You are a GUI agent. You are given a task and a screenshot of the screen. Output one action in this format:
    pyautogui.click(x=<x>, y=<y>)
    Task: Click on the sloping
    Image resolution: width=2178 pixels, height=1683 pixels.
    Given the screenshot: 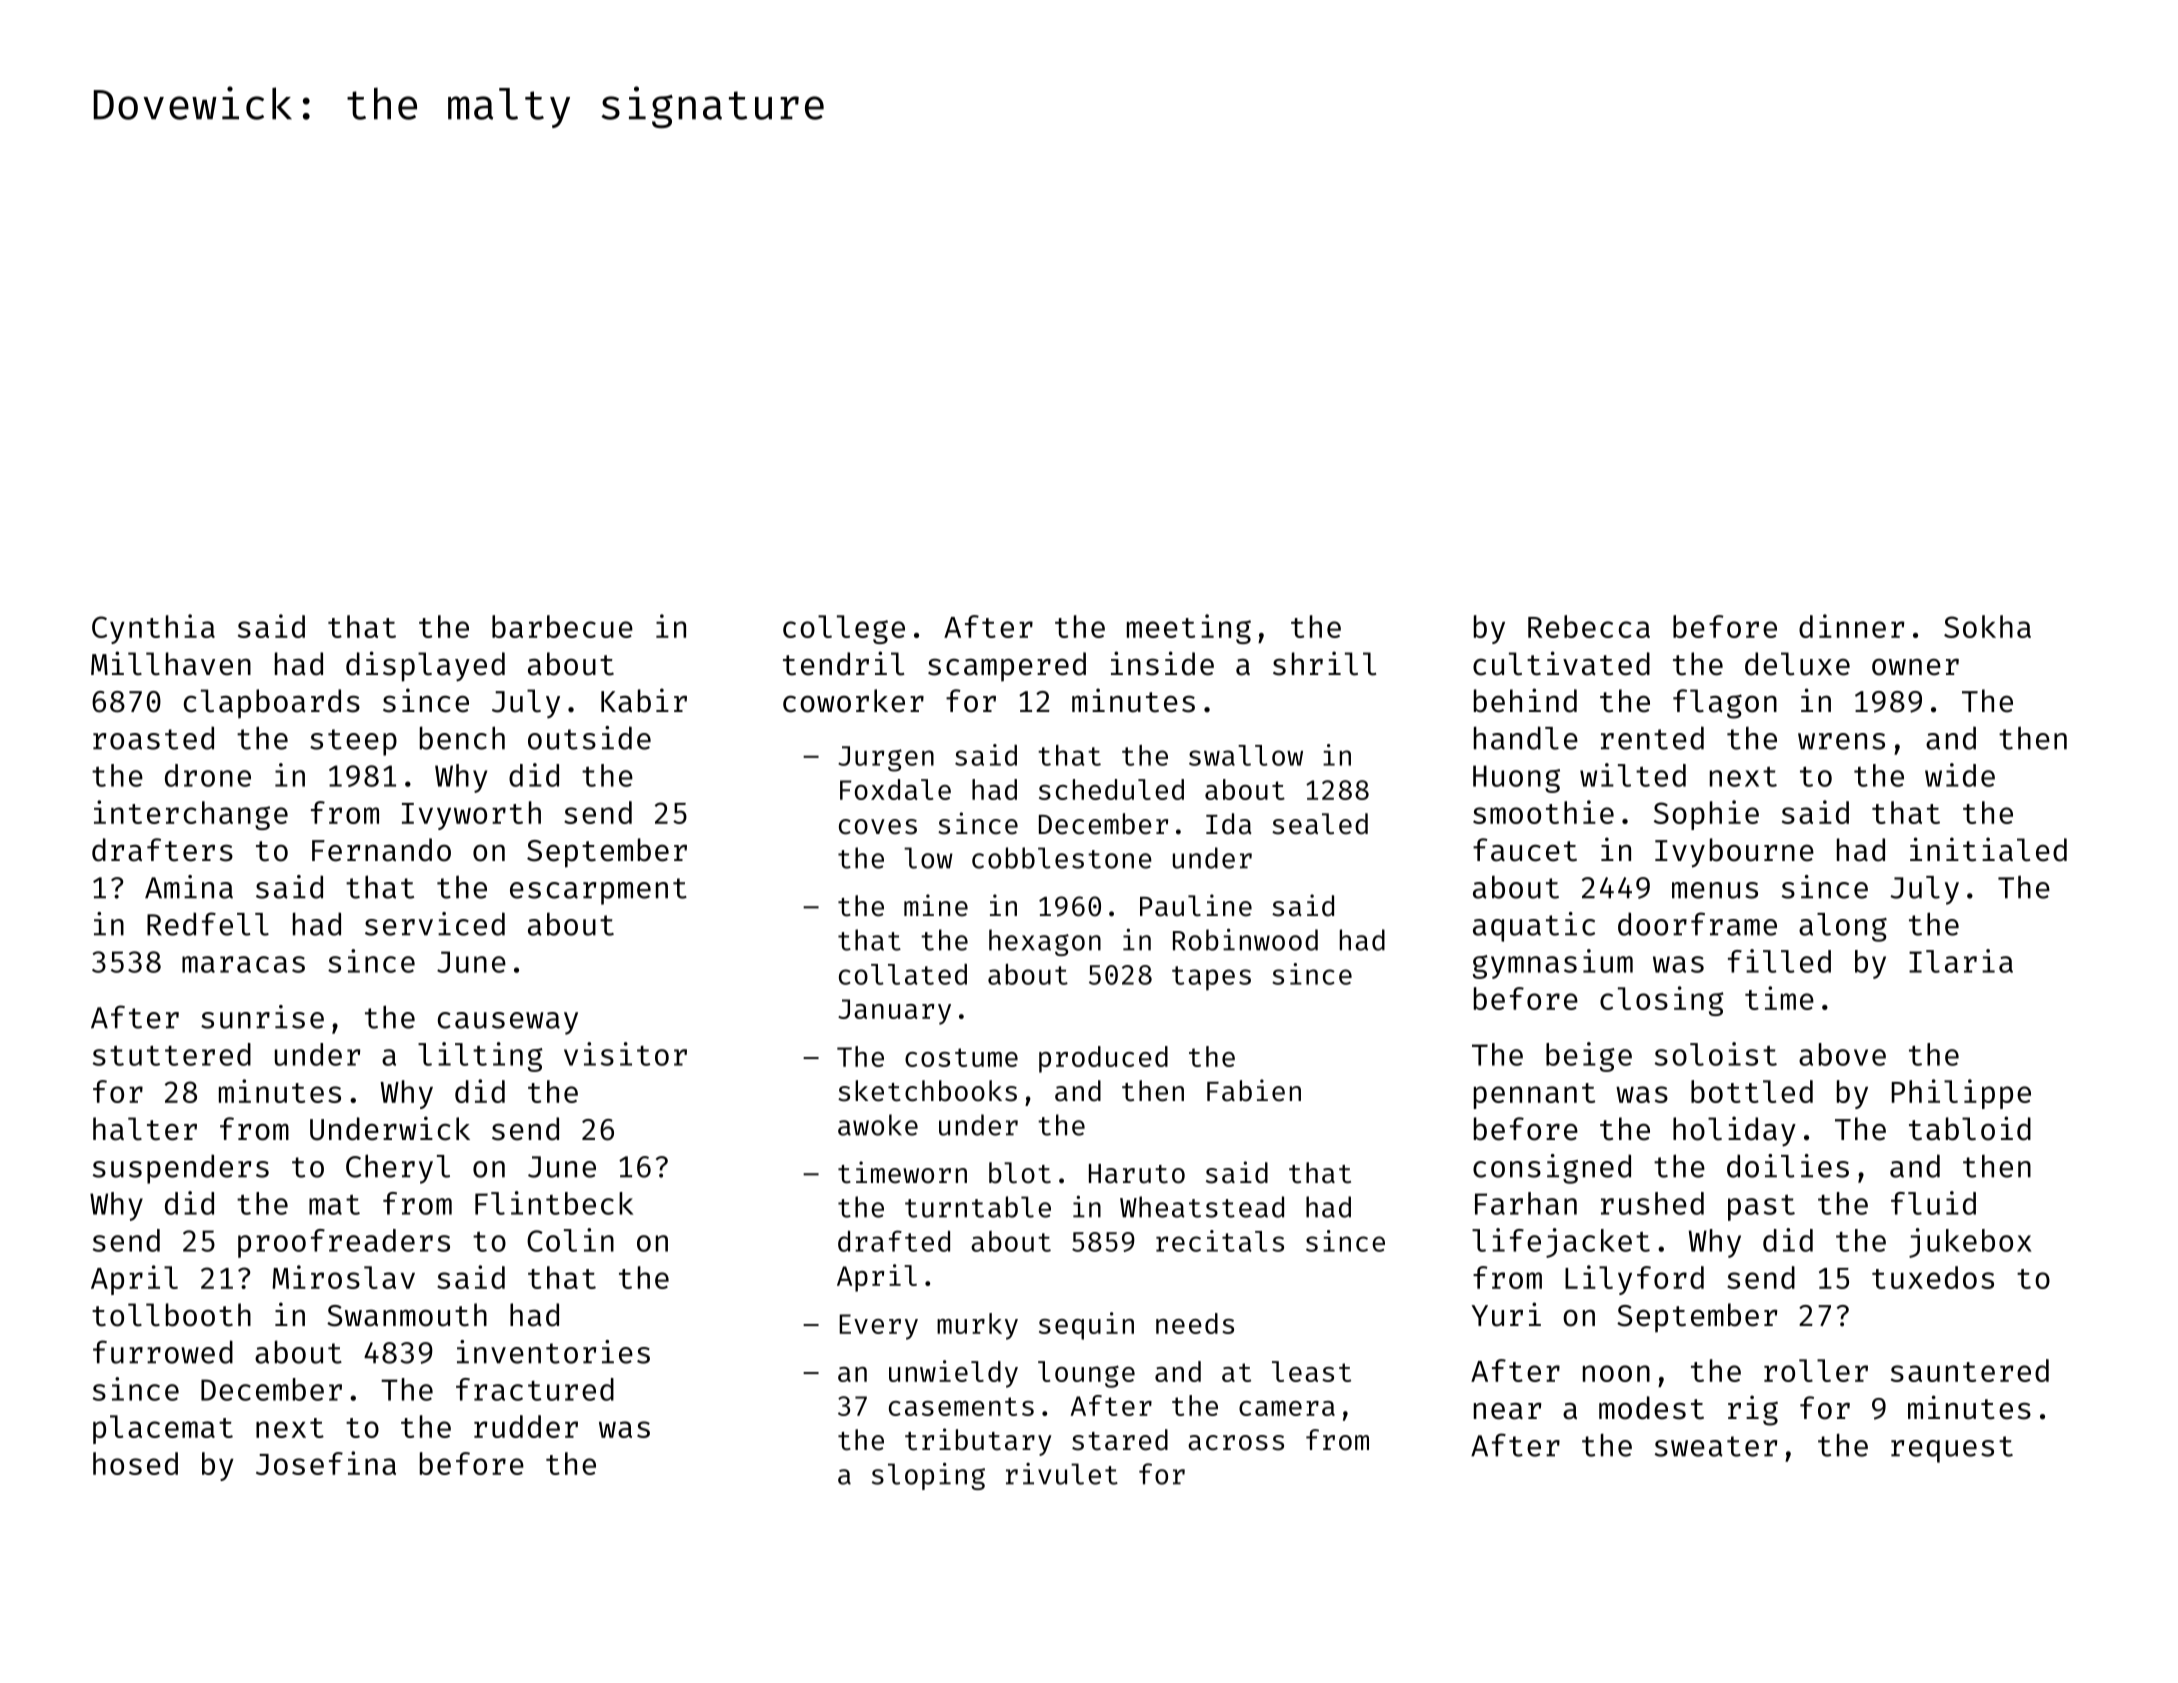 What is the action you would take?
    pyautogui.click(x=928, y=1476)
